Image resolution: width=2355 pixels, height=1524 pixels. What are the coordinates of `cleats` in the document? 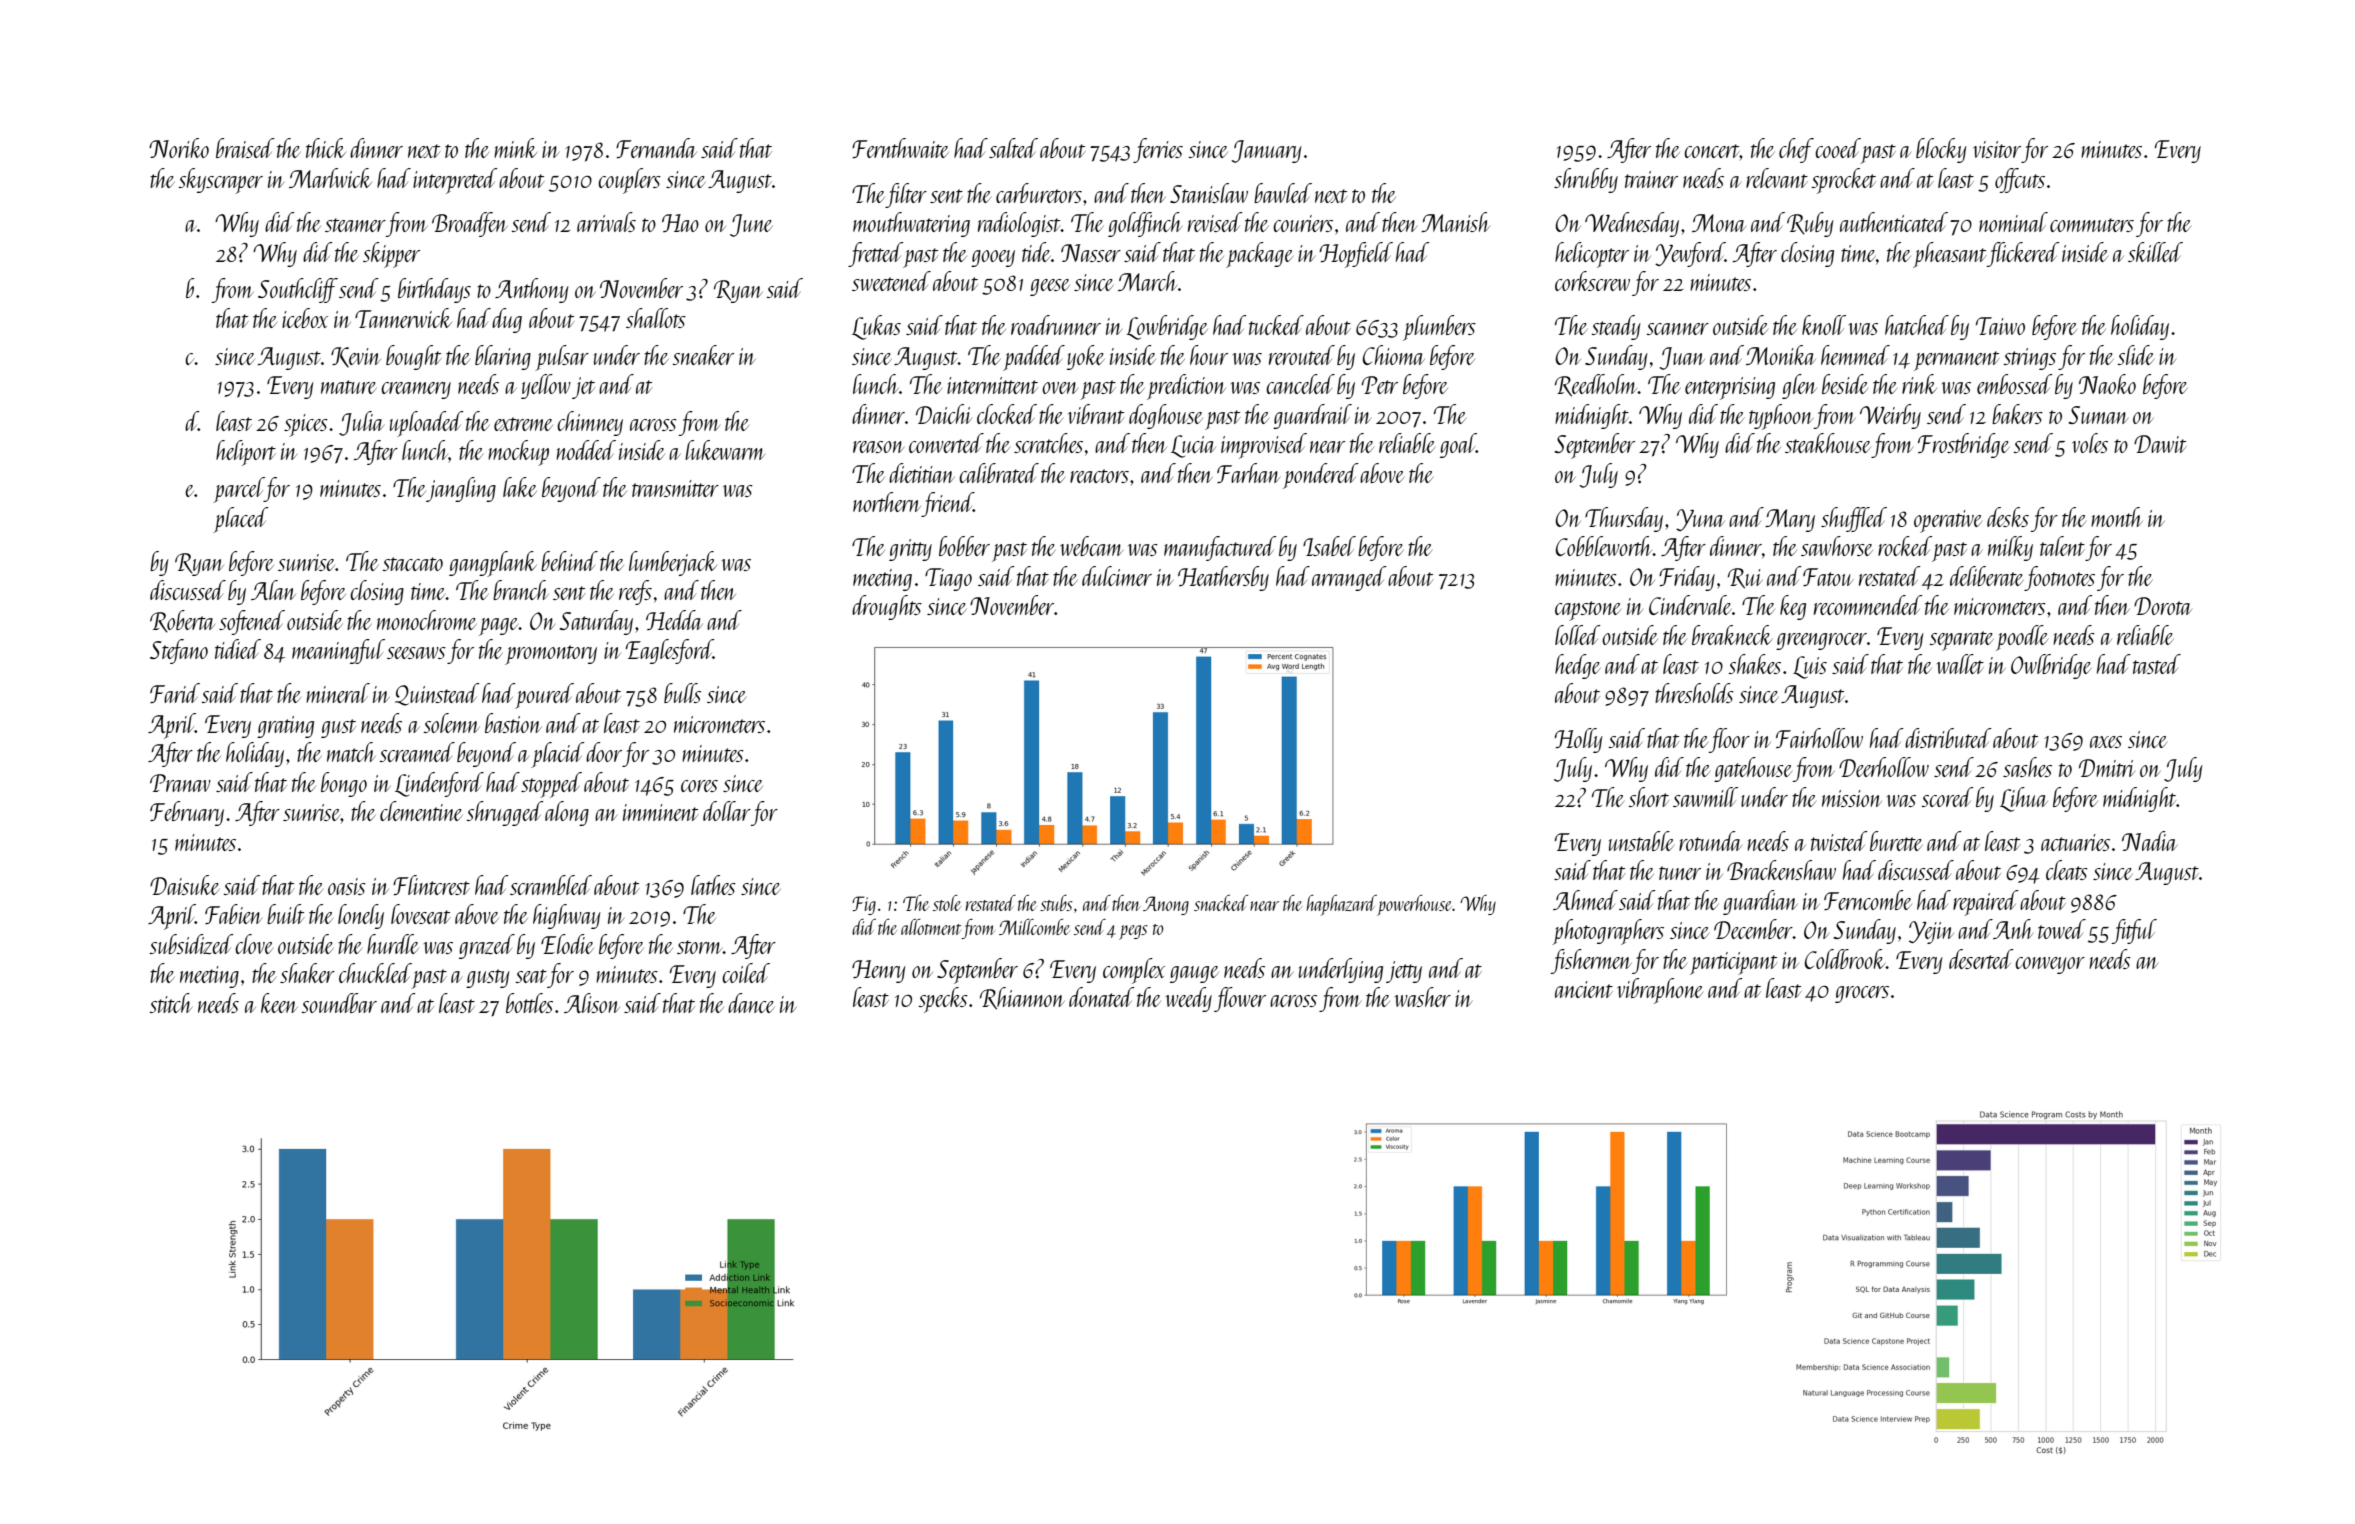 It's located at (2067, 870).
